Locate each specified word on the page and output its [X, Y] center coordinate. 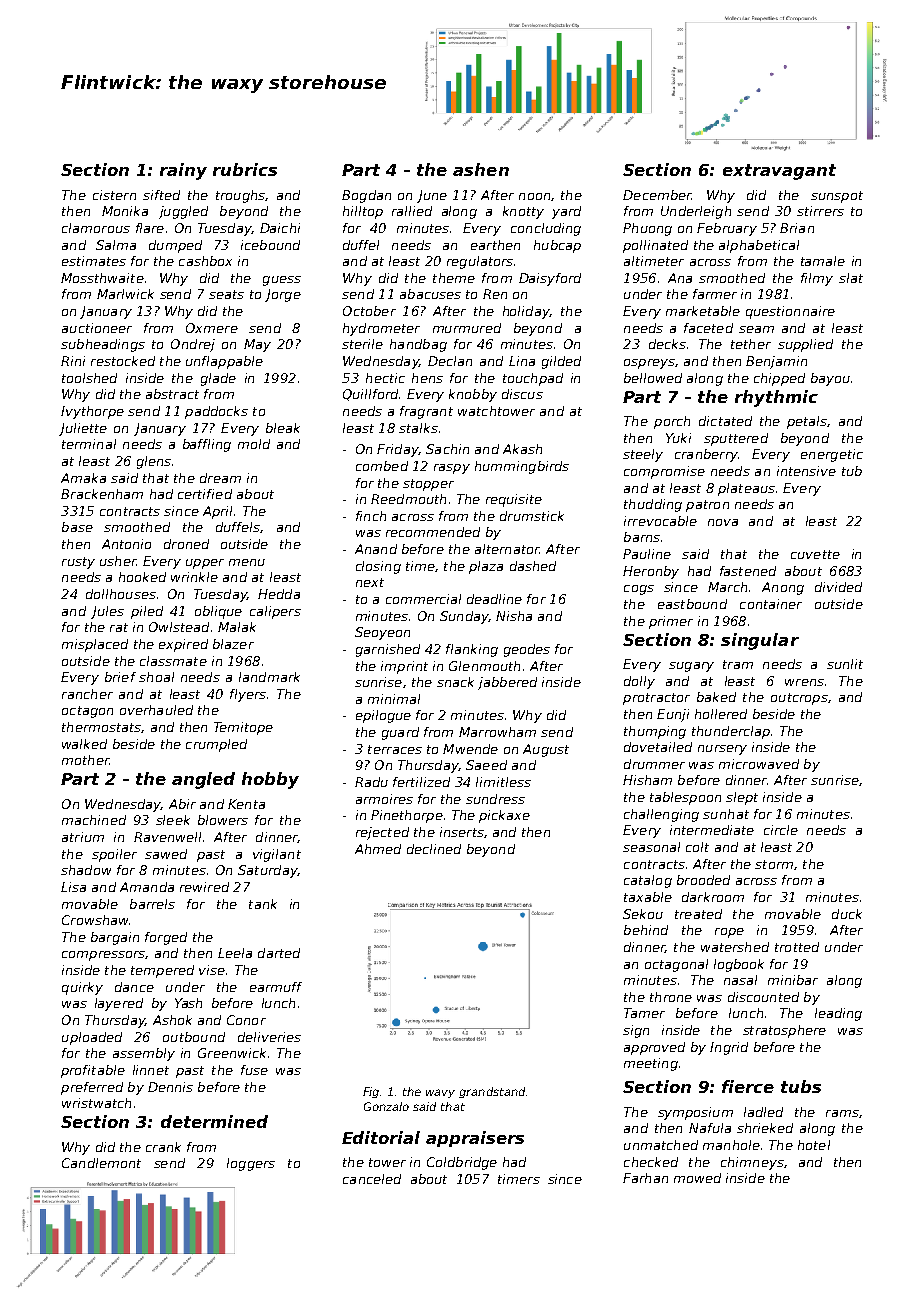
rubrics [245, 169]
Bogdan [366, 196]
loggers [251, 1164]
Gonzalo [386, 1106]
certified [205, 494]
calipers [275, 612]
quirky [82, 988]
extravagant [779, 172]
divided [838, 587]
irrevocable [660, 521]
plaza [486, 567]
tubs [801, 1086]
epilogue [383, 716]
